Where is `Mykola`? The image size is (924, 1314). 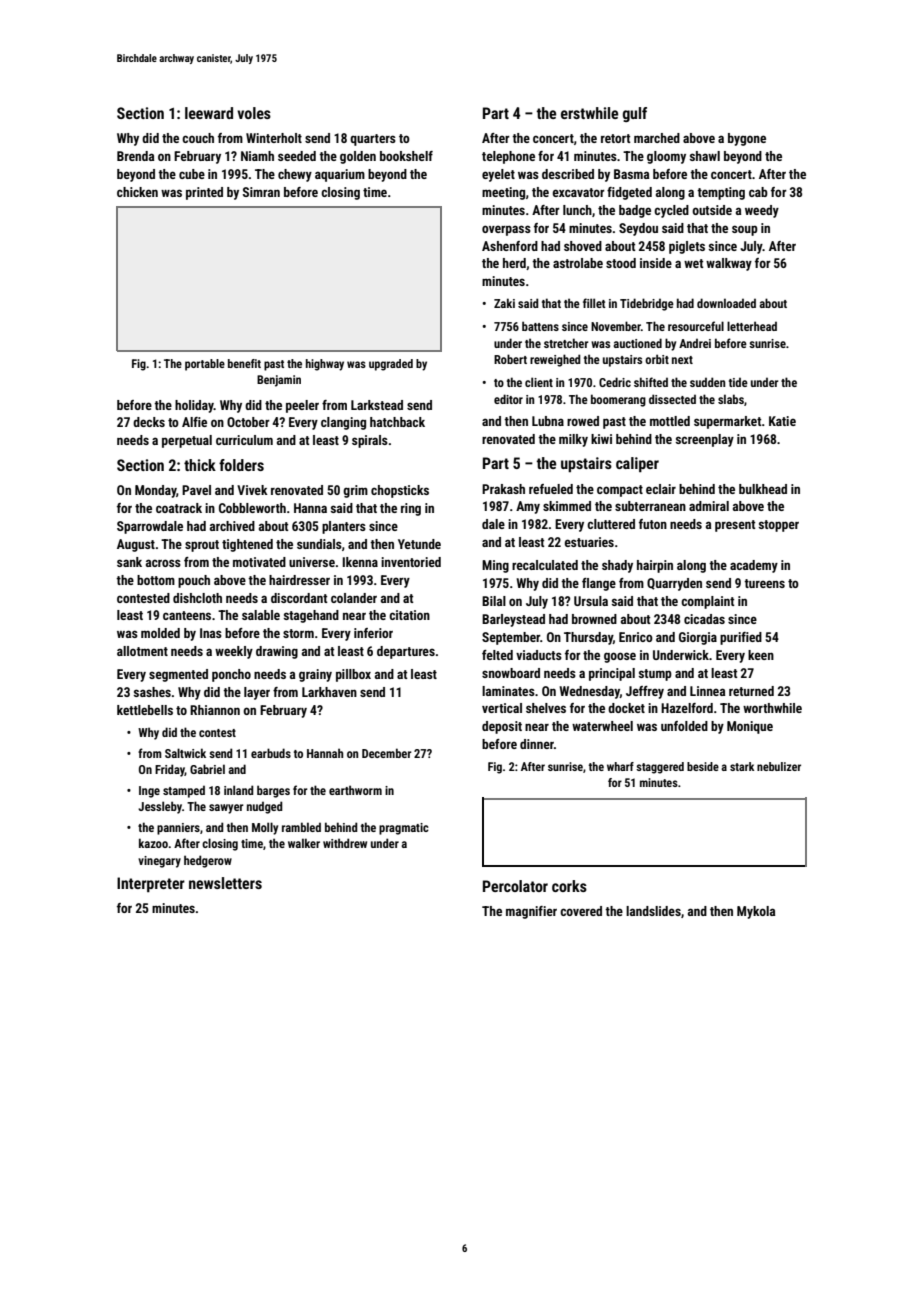
Mykola is located at coordinates (756, 912).
